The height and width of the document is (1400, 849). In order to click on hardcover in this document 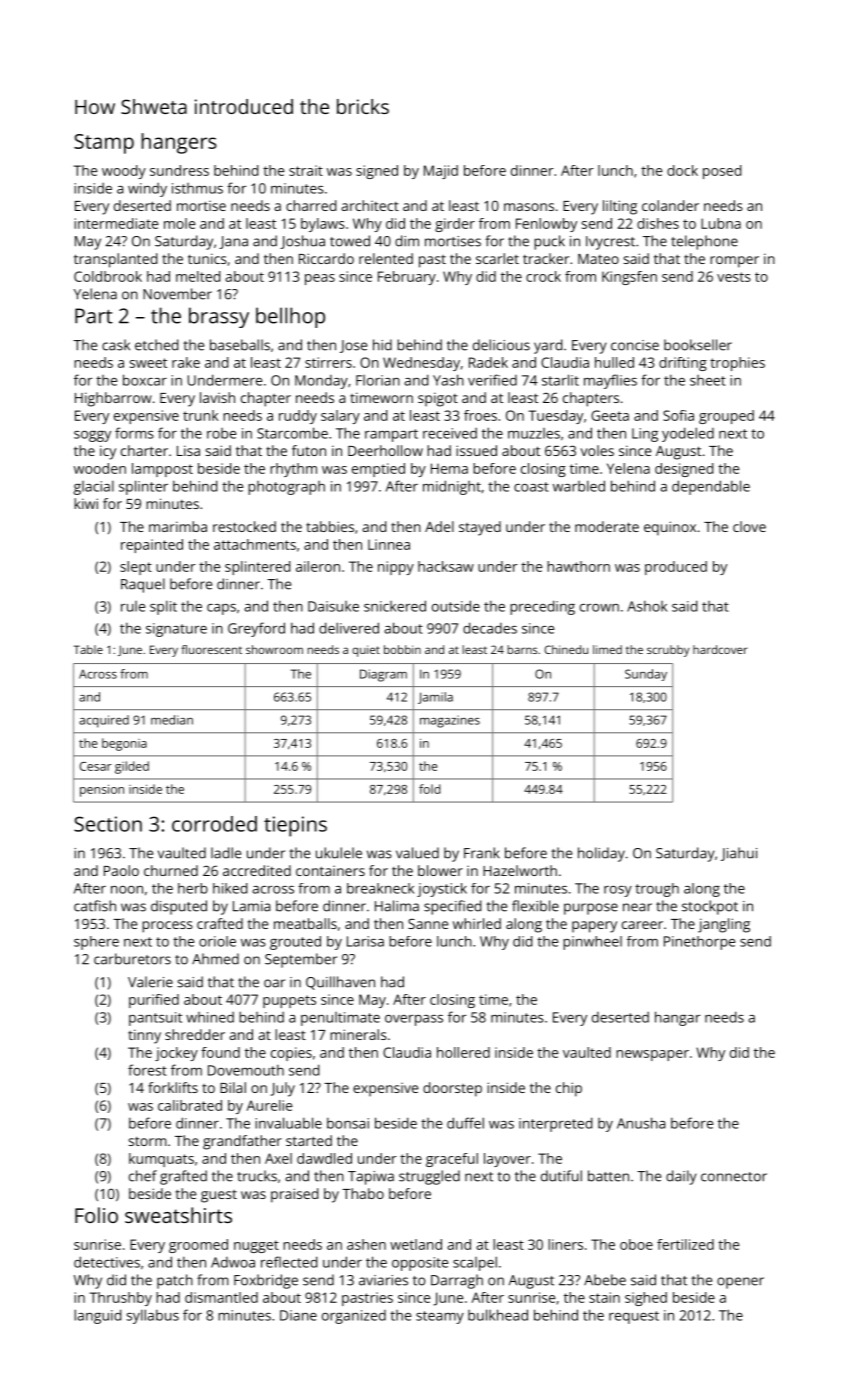, I will do `click(720, 649)`.
